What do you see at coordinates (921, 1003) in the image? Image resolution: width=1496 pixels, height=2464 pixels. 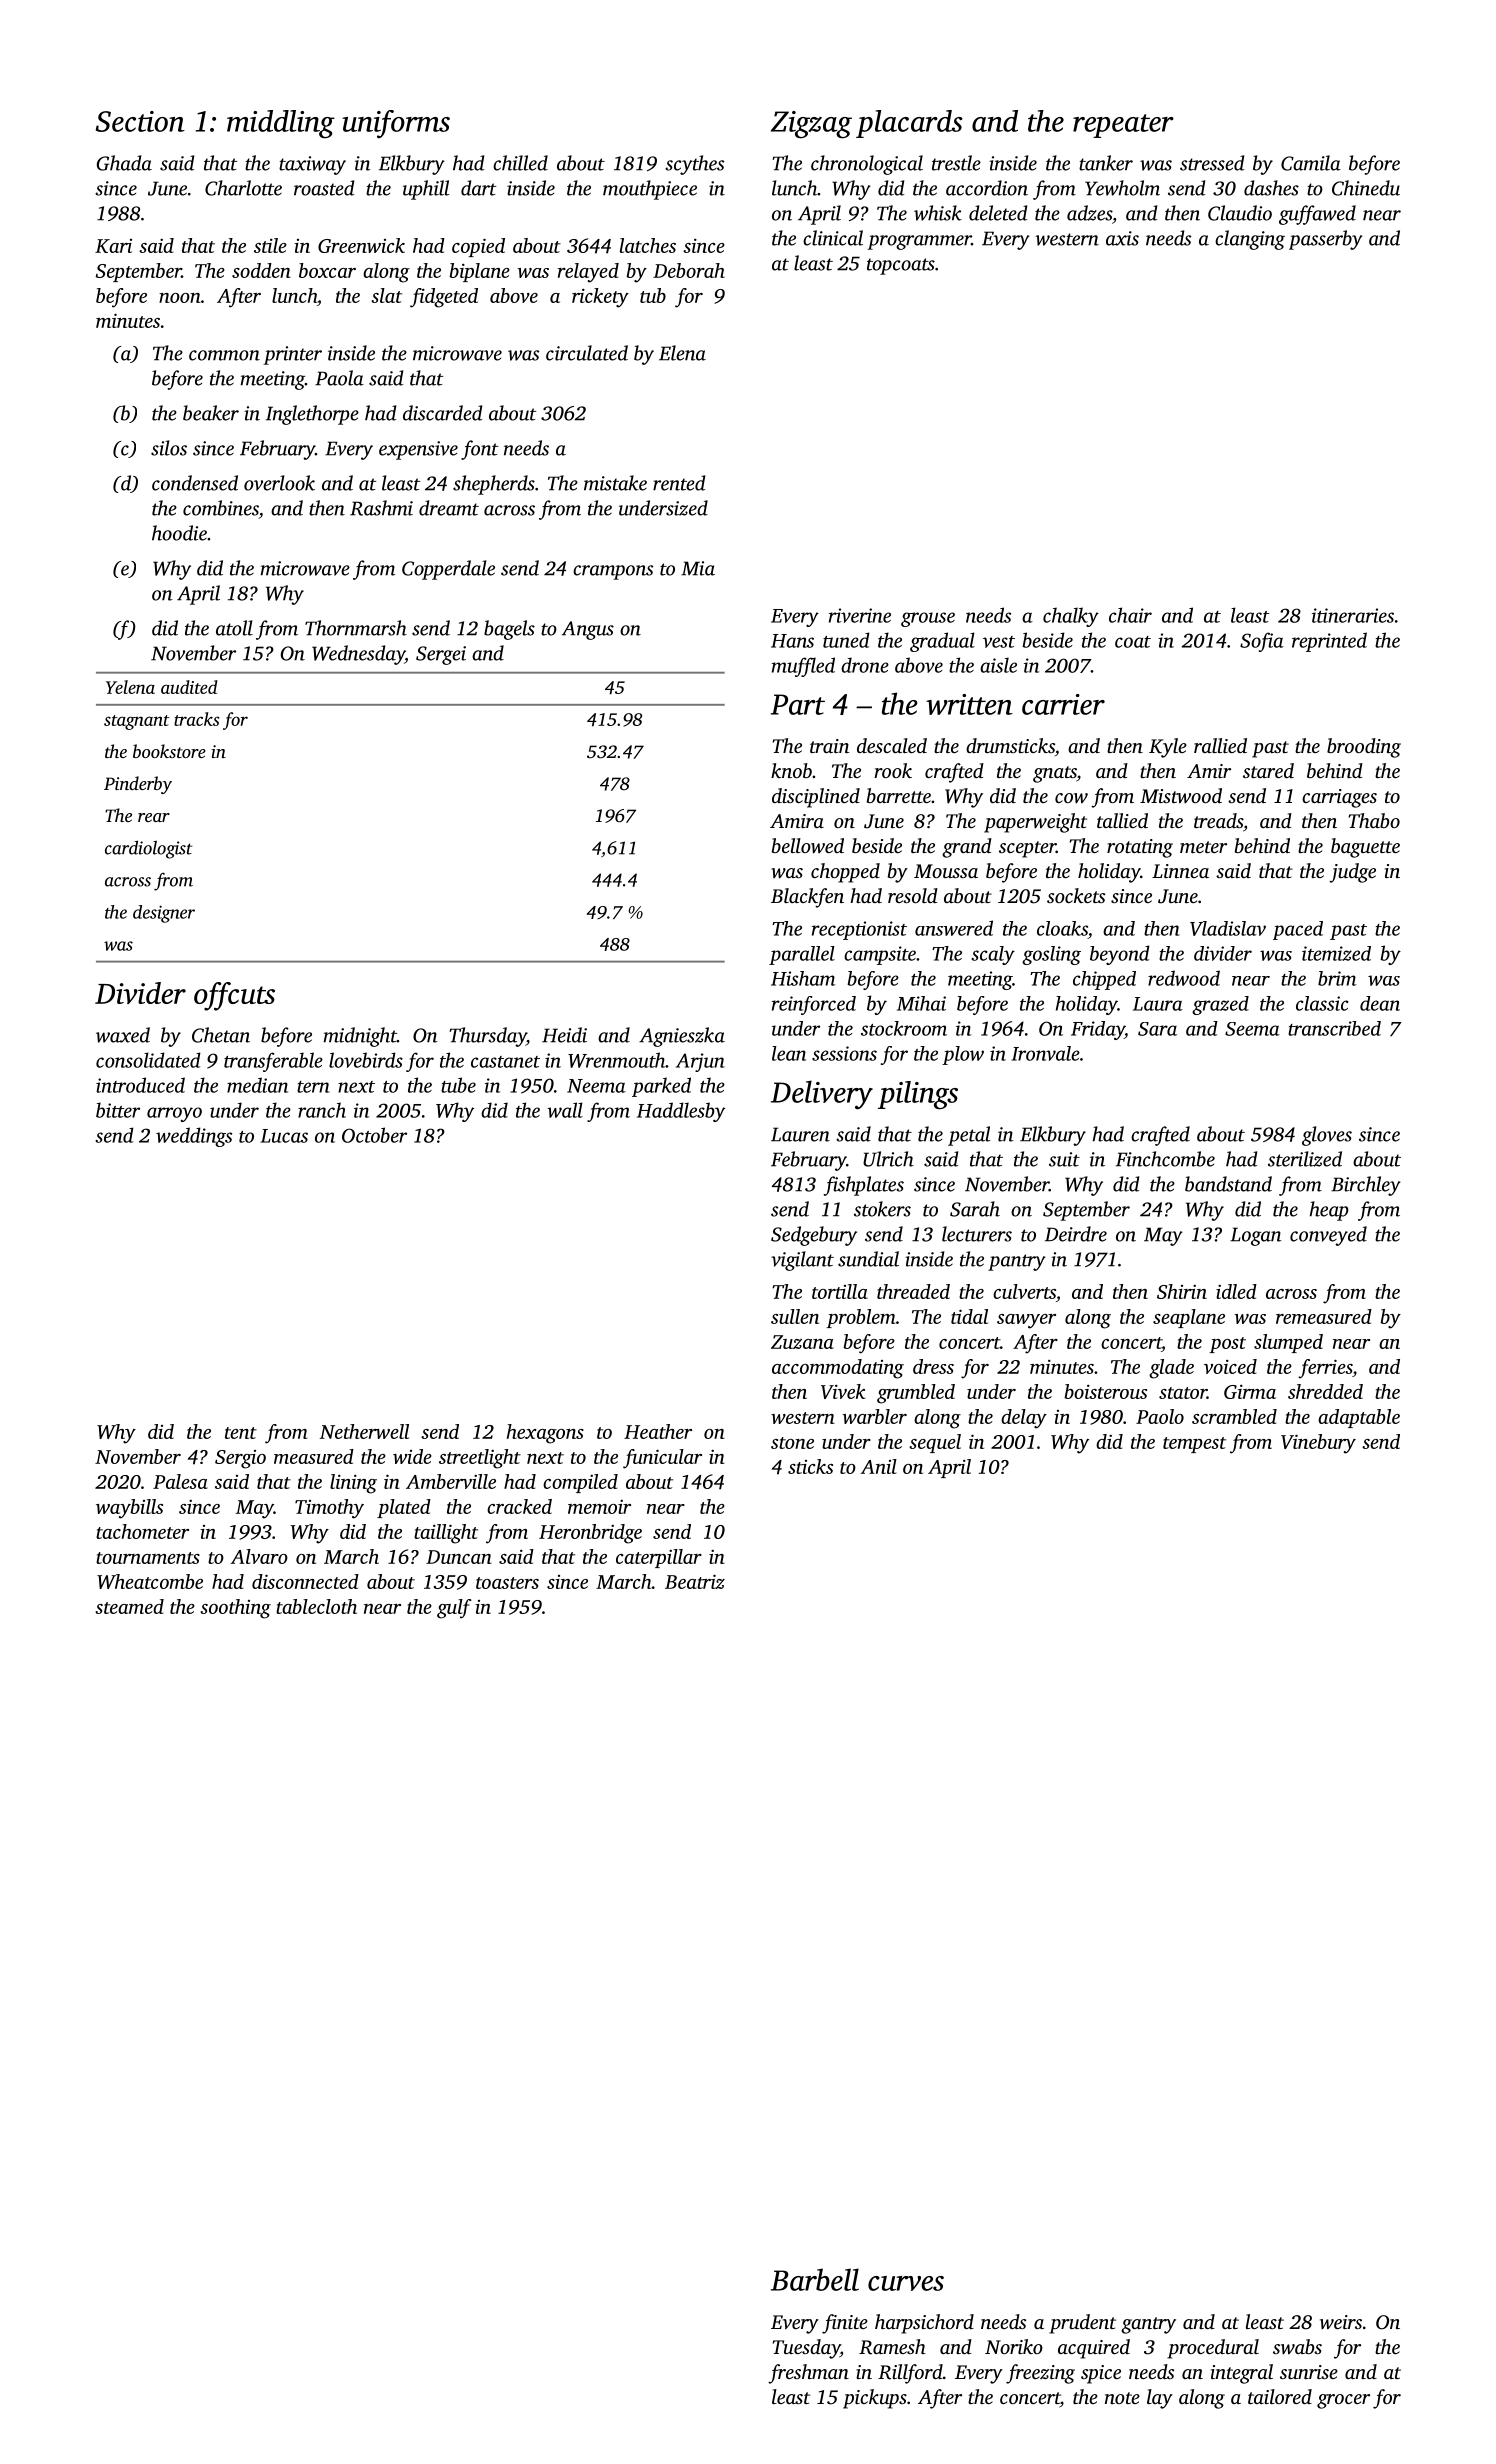 I see `Mihai` at bounding box center [921, 1003].
